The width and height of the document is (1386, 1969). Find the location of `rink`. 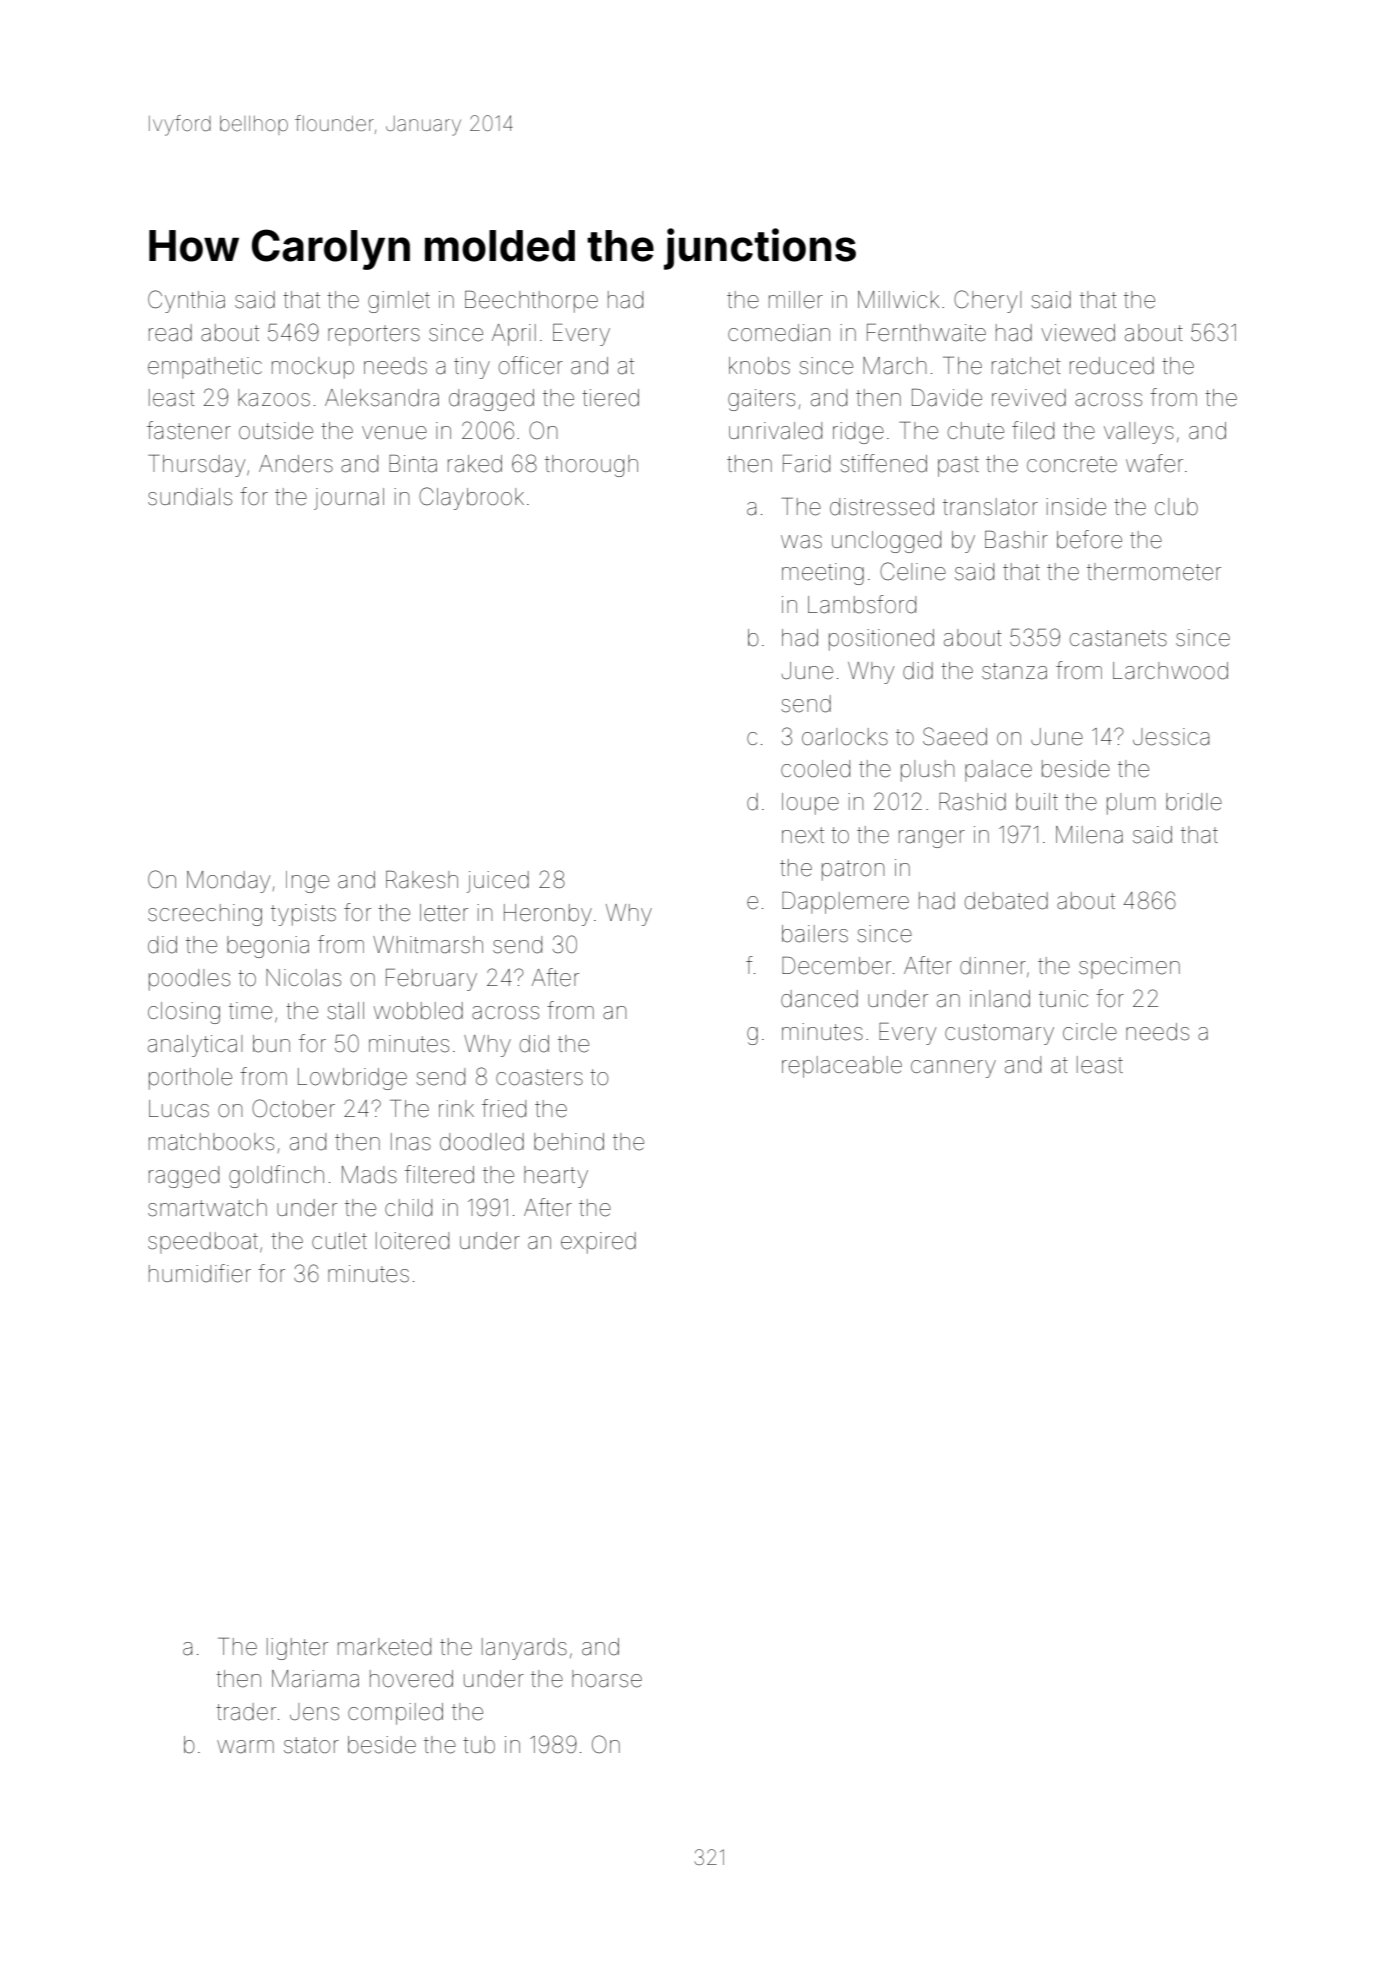

rink is located at coordinates (456, 1108).
